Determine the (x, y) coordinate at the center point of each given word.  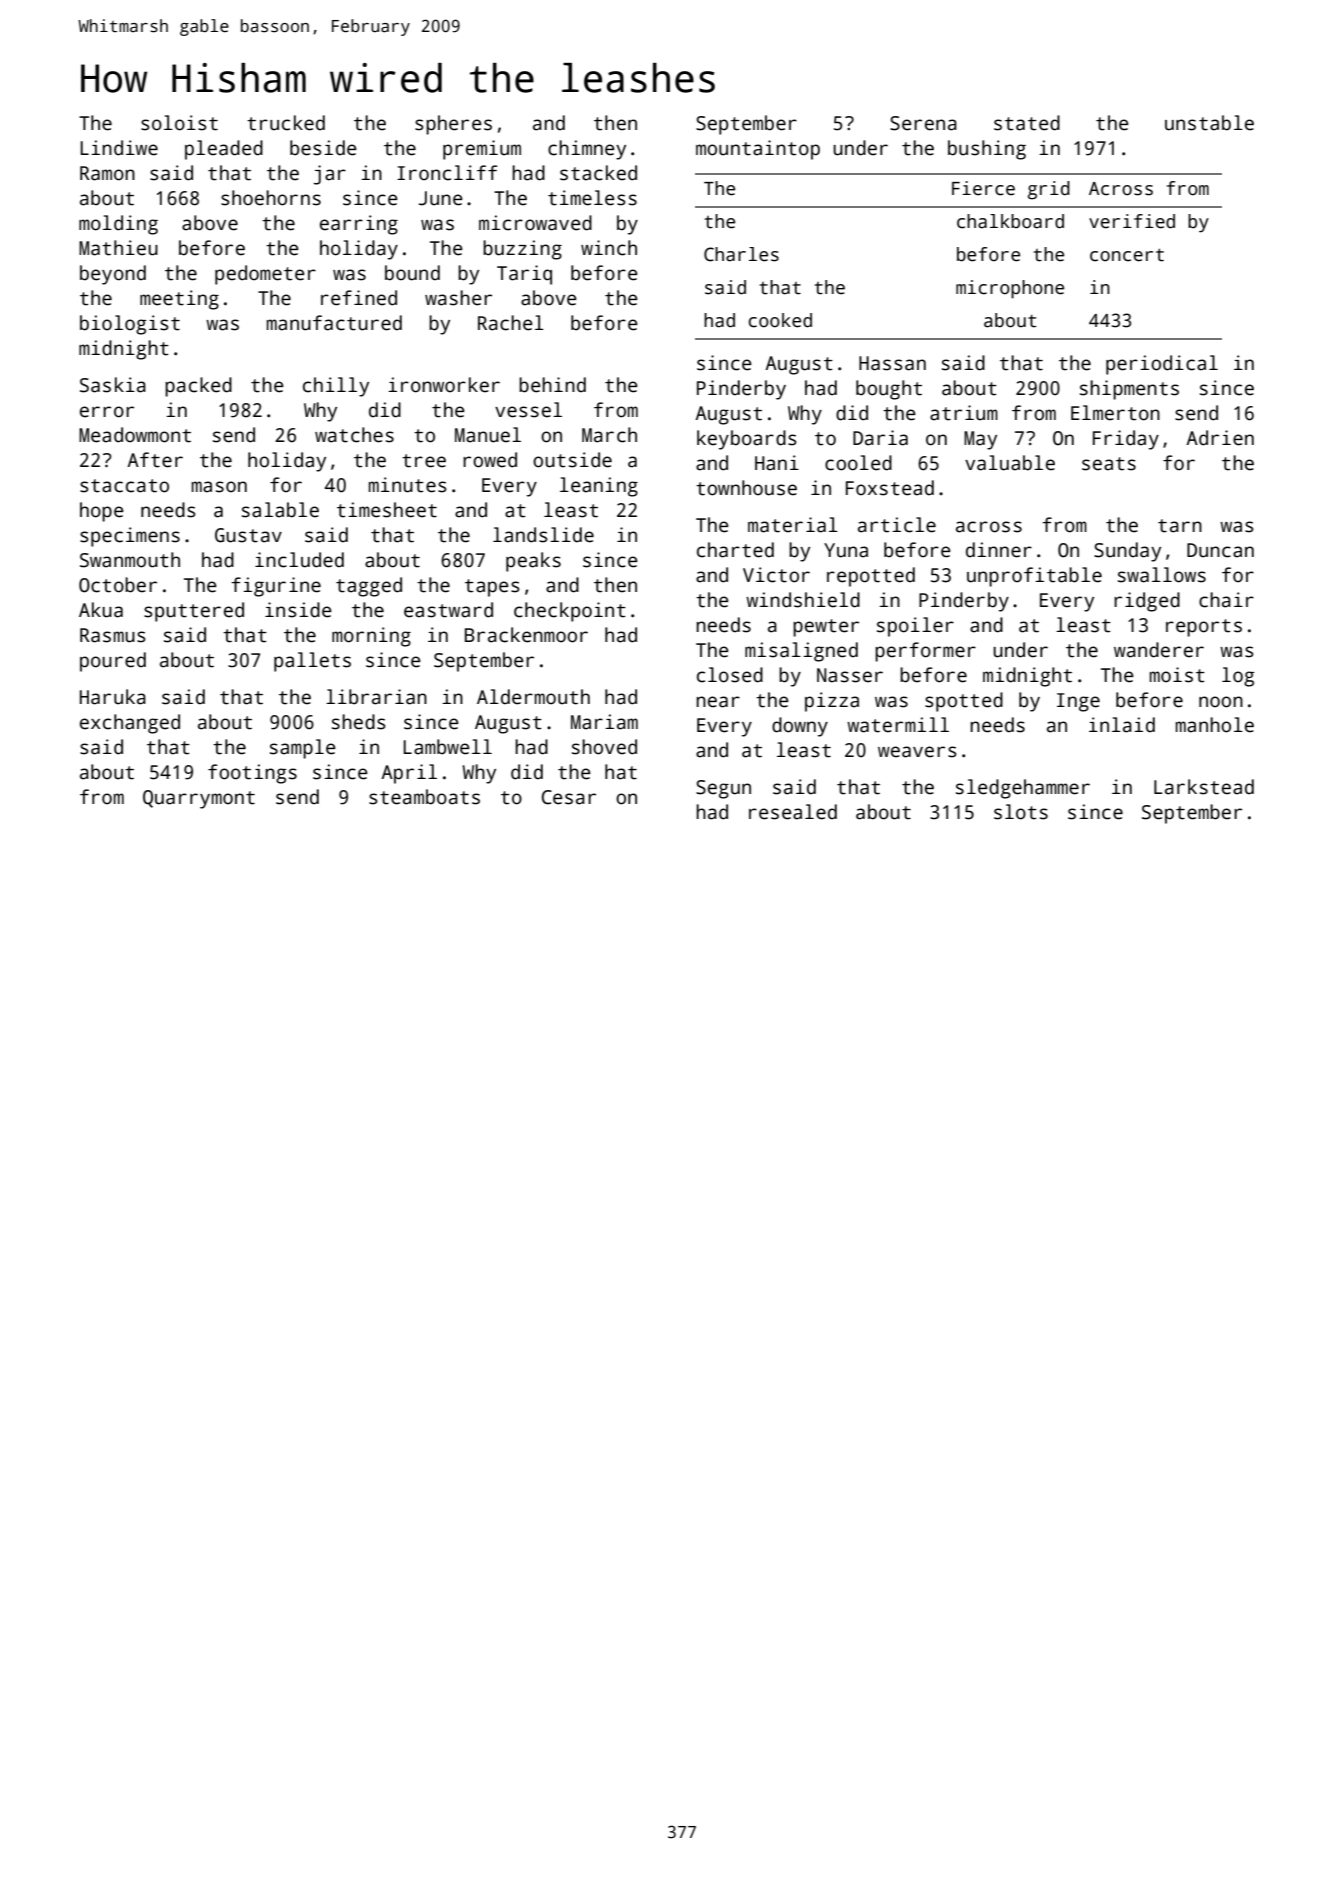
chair (1226, 600)
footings (252, 774)
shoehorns (271, 198)
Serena (923, 123)
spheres (453, 125)
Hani (777, 463)
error (107, 412)
